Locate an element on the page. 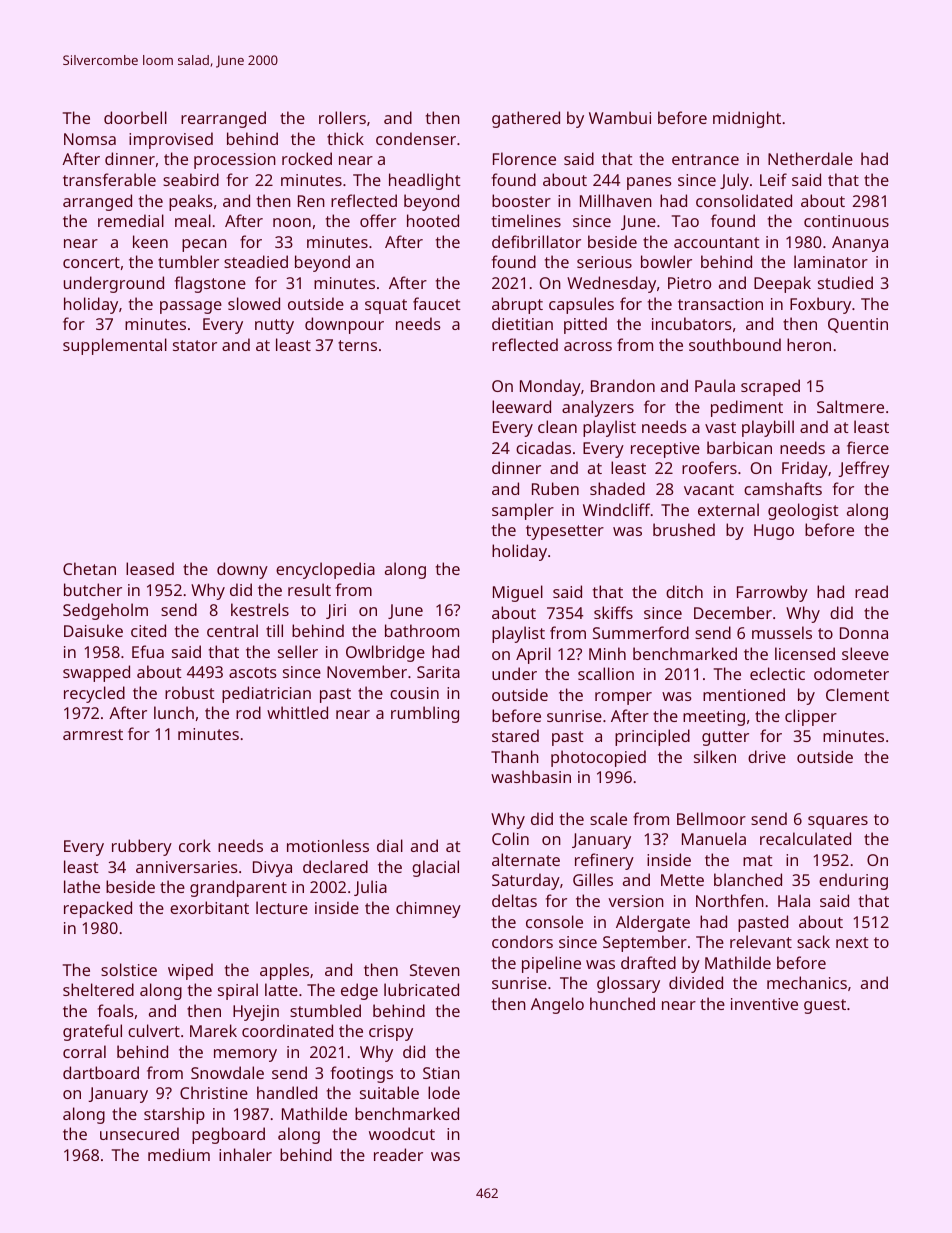  Angelo is located at coordinates (557, 1005).
